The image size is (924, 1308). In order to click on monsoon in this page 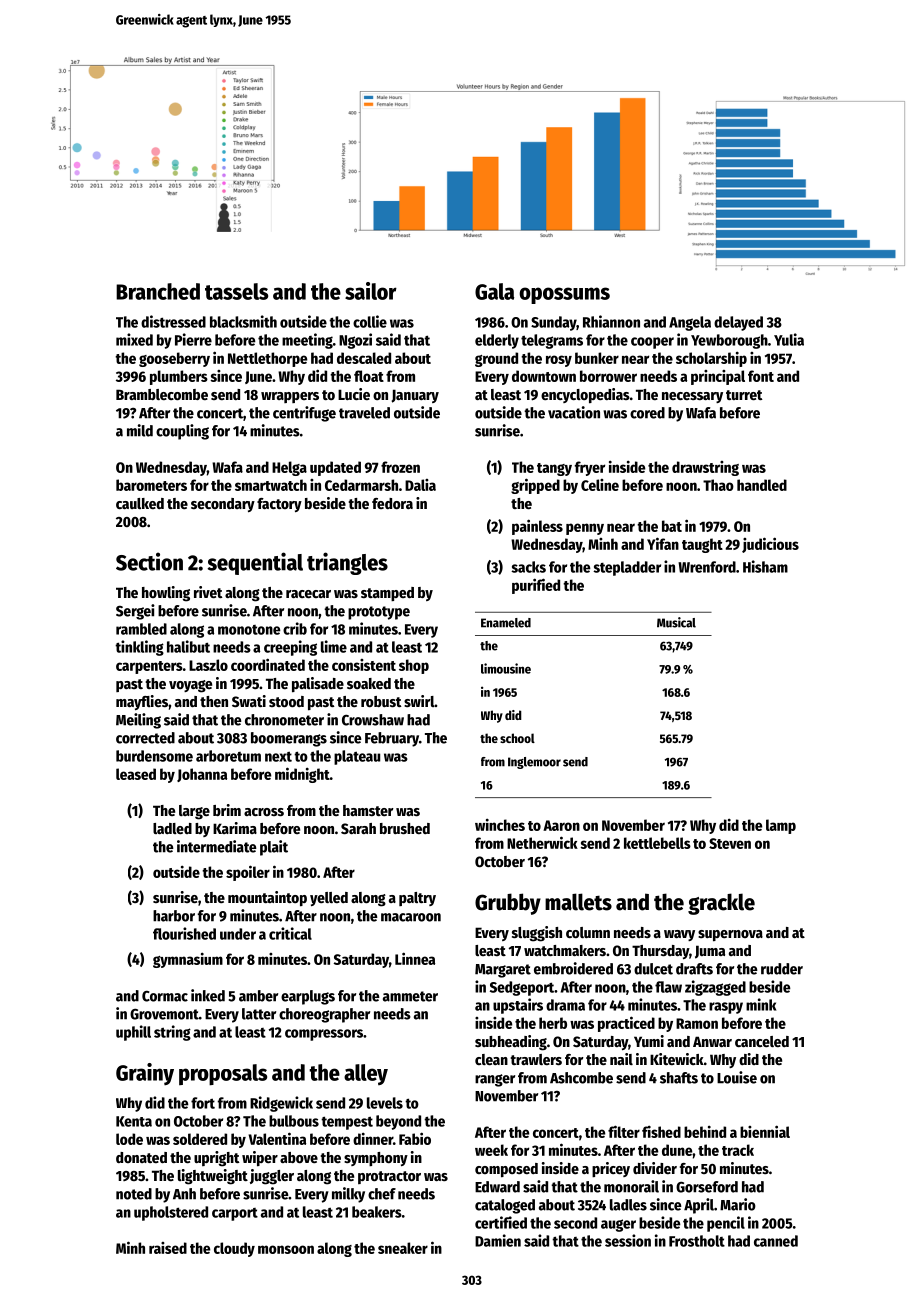, I will do `click(286, 1249)`.
